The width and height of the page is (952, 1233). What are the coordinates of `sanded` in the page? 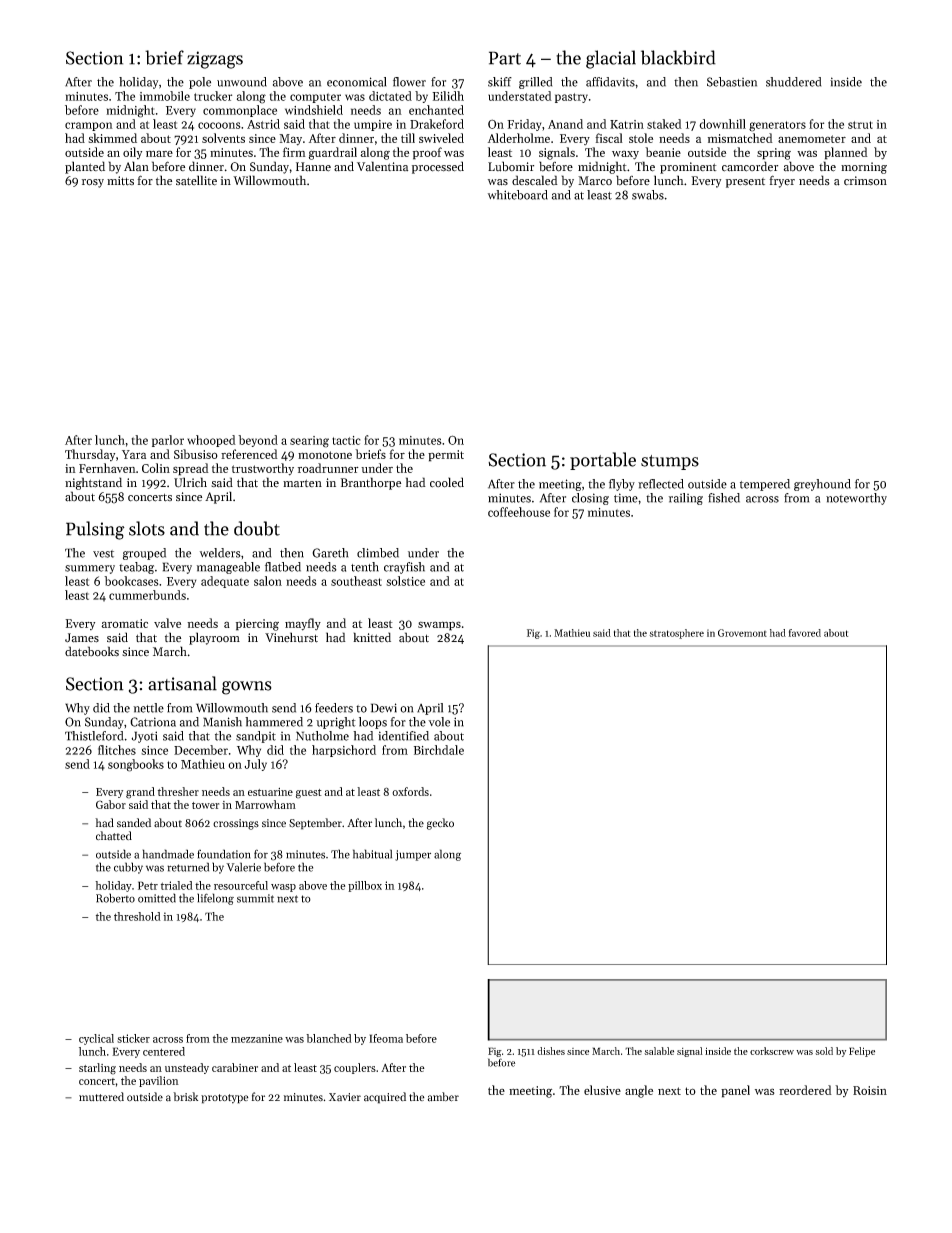 It's located at (134, 823).
